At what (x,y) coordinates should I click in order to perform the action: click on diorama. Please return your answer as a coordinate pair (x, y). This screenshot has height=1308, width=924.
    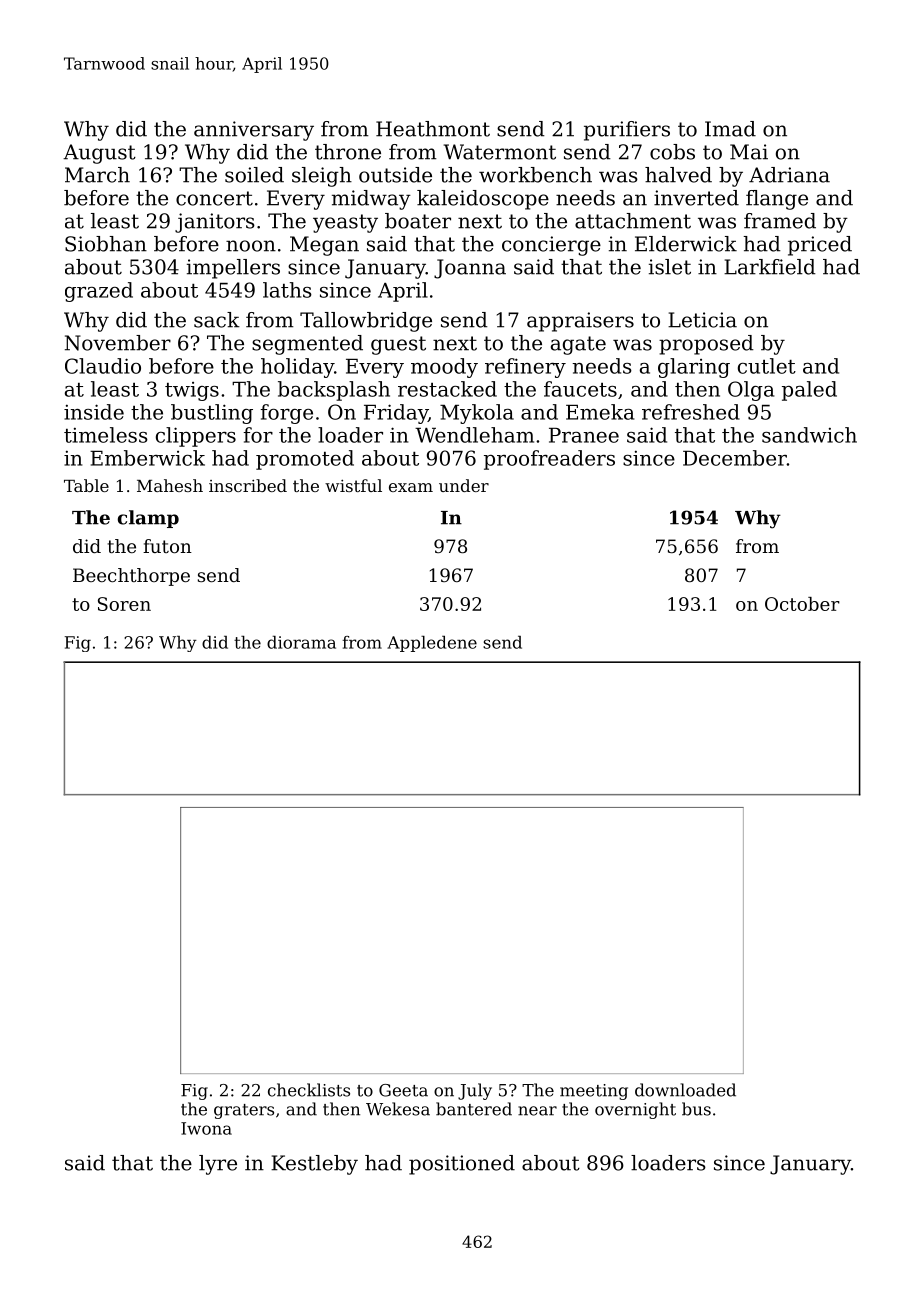
    Looking at the image, I should click on (301, 642).
